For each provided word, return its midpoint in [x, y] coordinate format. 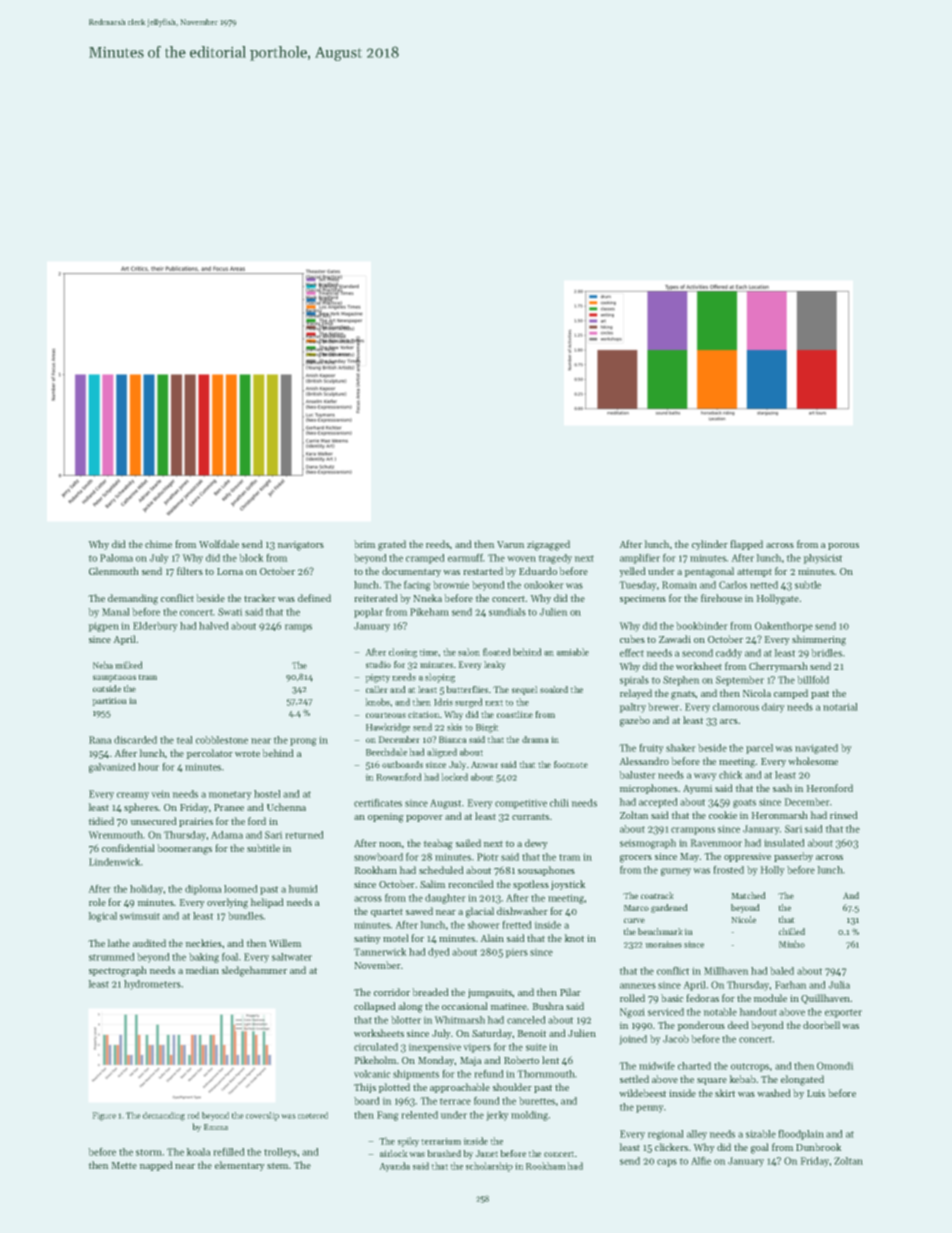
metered [313, 1115]
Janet [487, 1153]
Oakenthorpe [784, 627]
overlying [227, 903]
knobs [378, 702]
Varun [510, 544]
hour [148, 767]
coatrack [657, 895]
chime [158, 544]
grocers [636, 859]
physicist [823, 559]
